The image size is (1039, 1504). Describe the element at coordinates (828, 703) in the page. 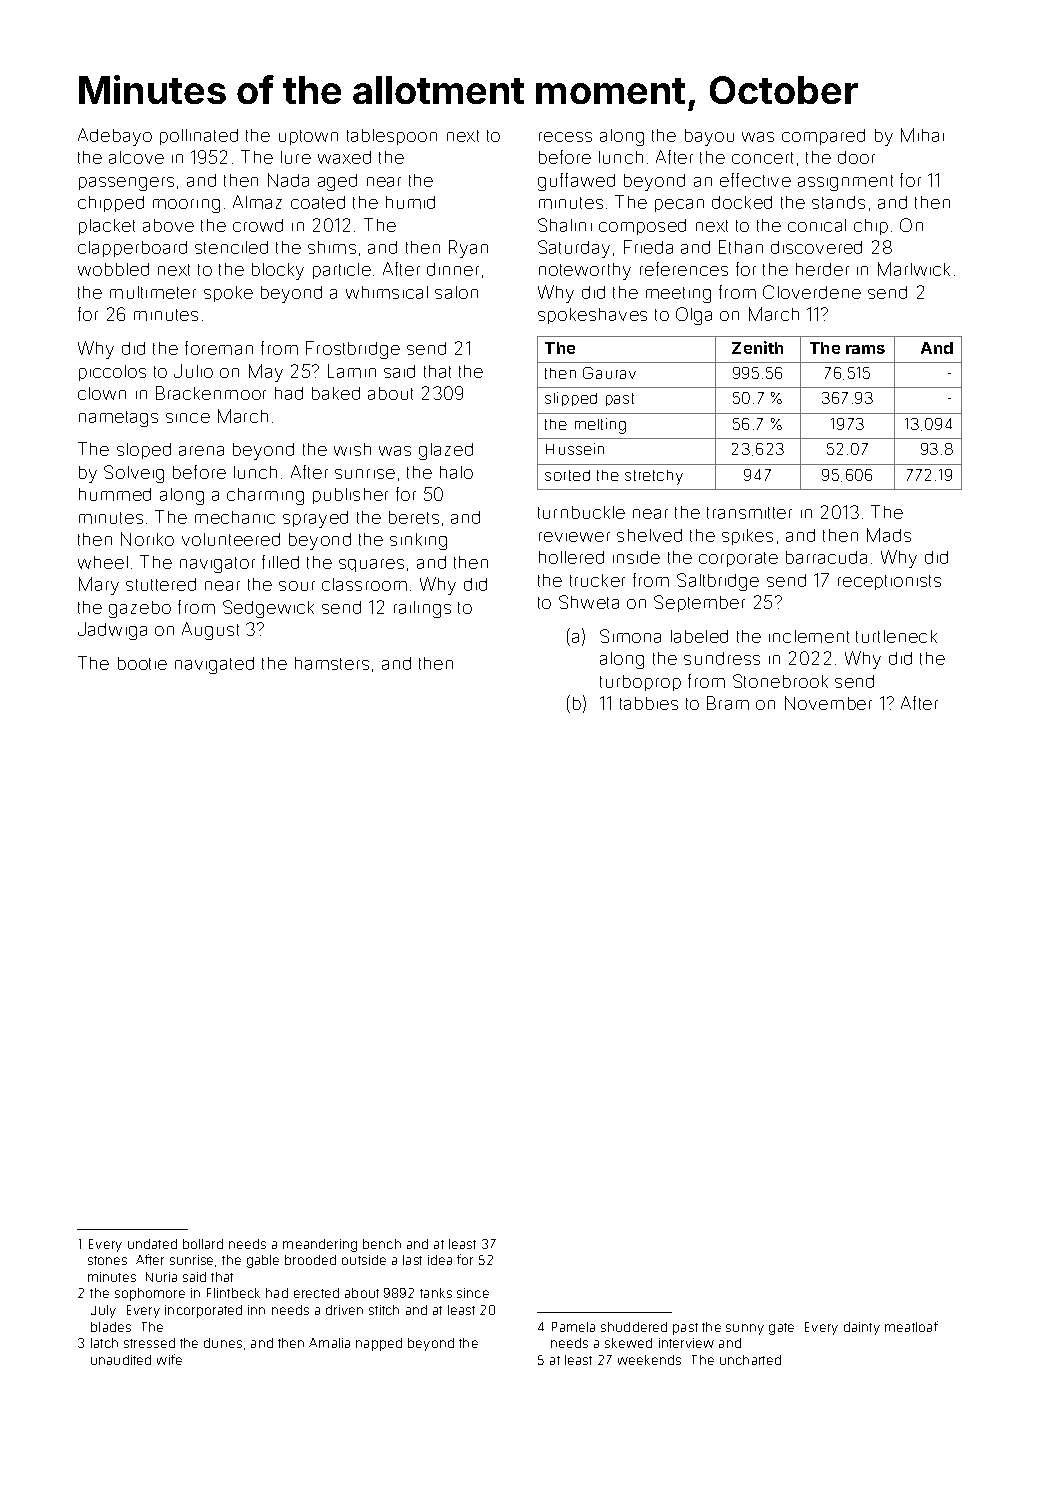

I see `November` at that location.
